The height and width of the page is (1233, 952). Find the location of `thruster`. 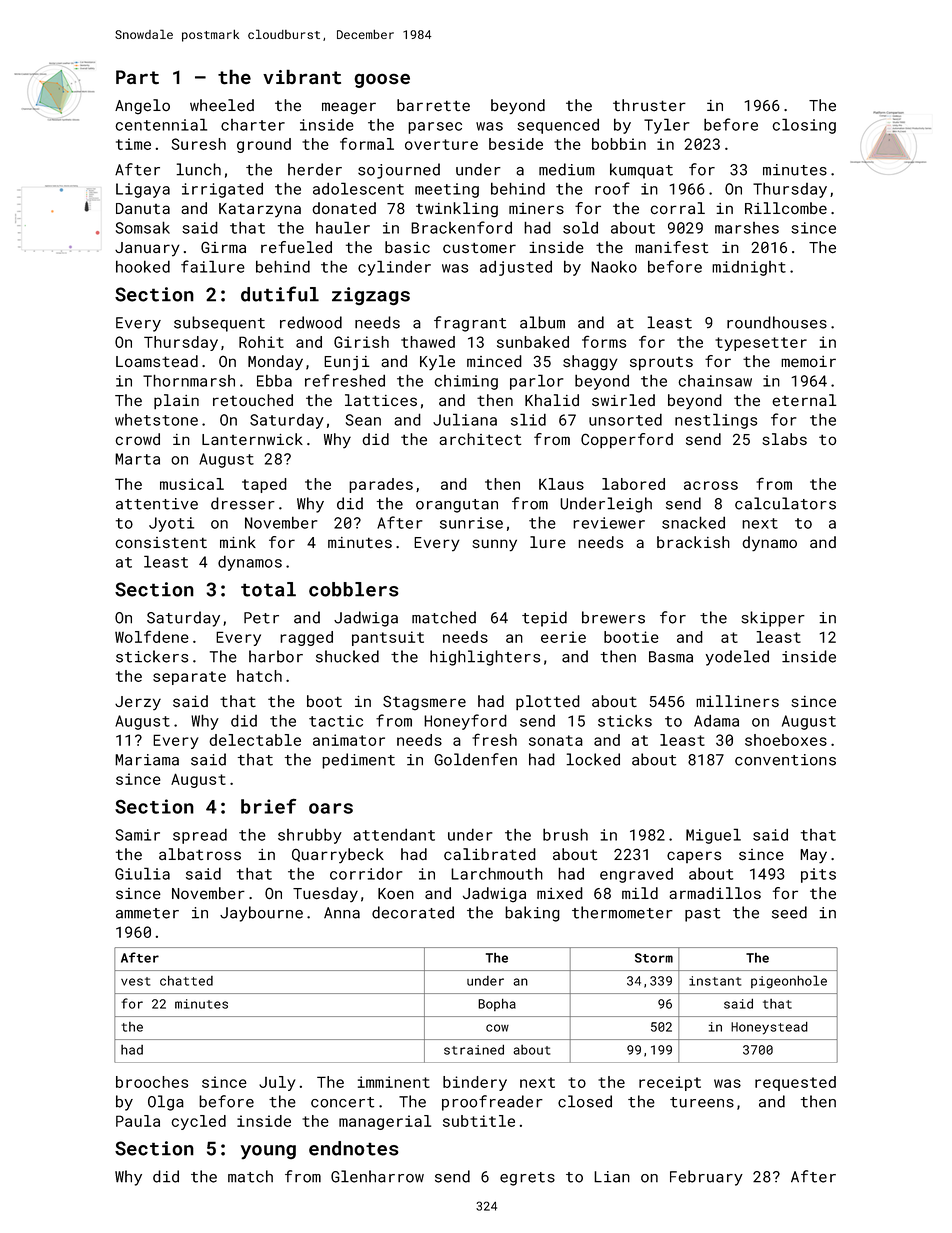

thruster is located at coordinates (649, 105).
